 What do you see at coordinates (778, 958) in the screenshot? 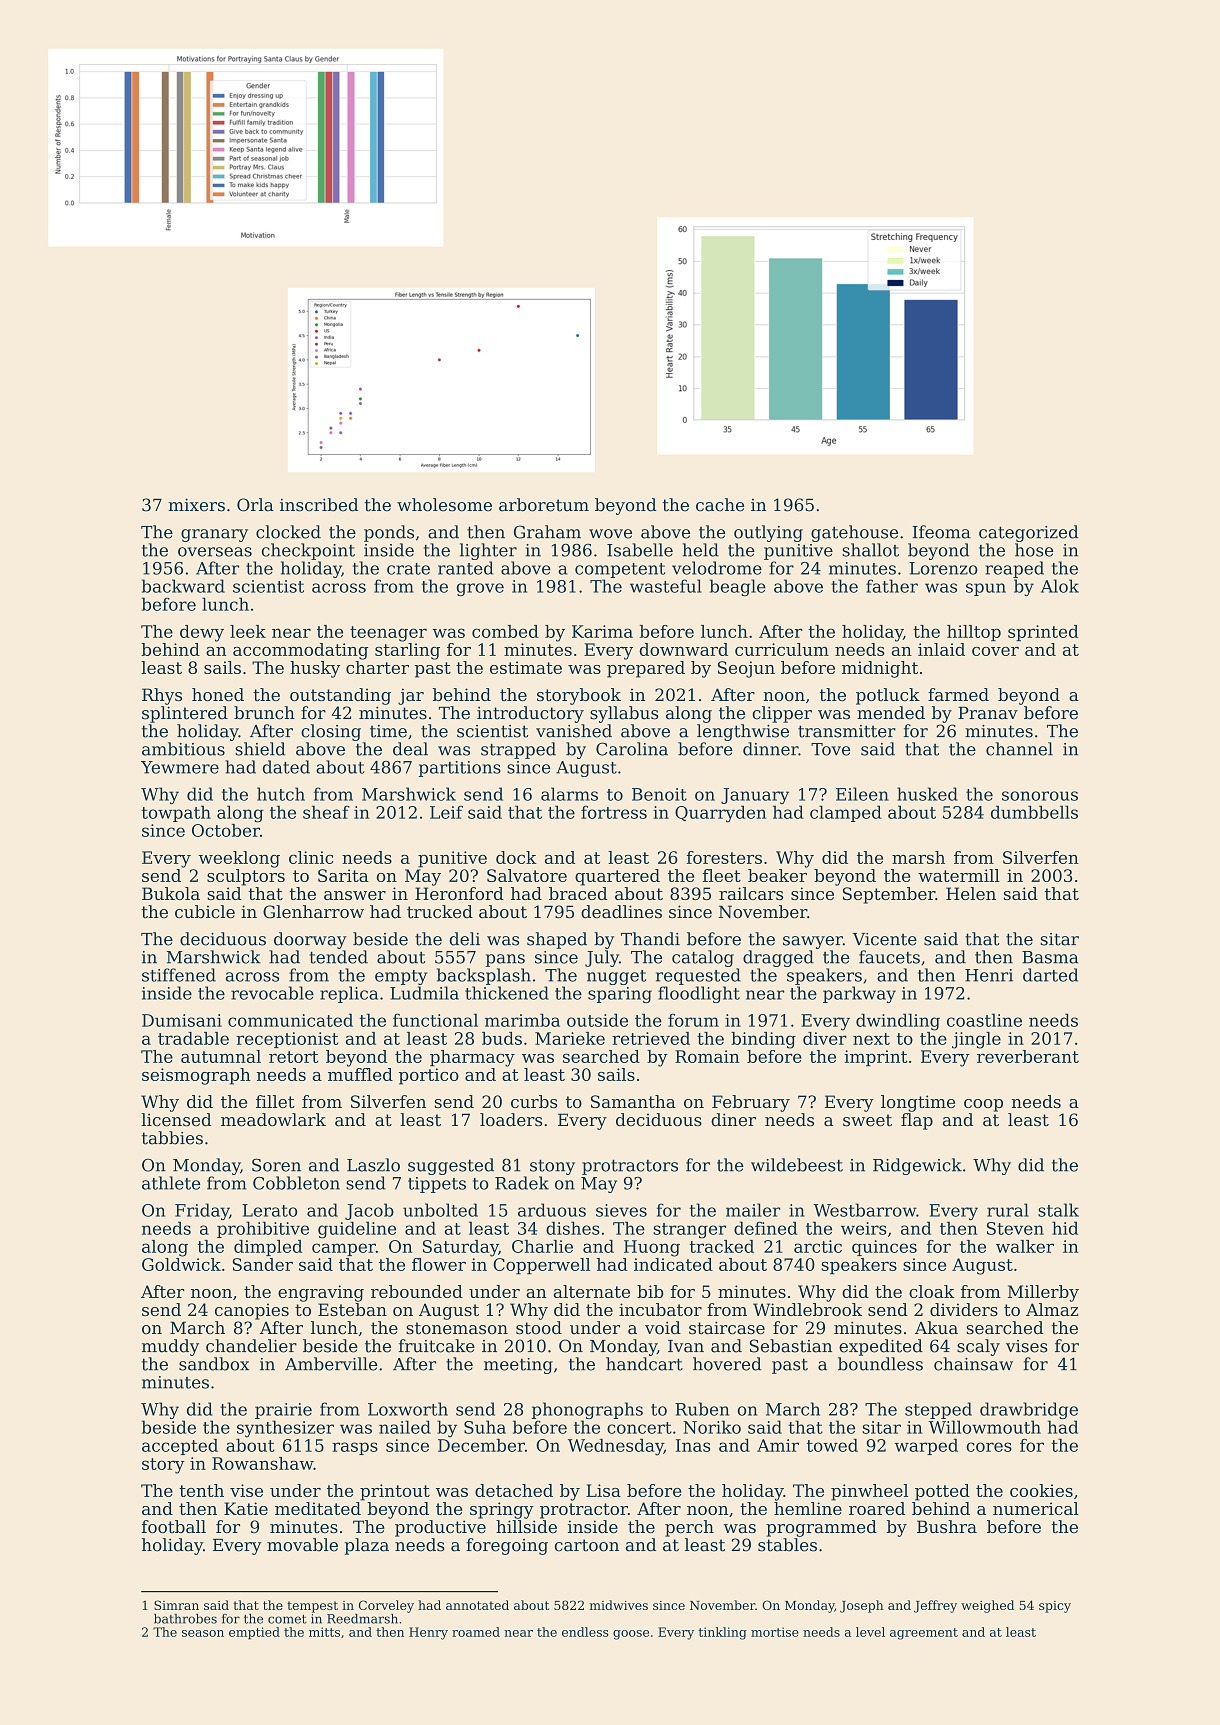
I see `dragged` at bounding box center [778, 958].
